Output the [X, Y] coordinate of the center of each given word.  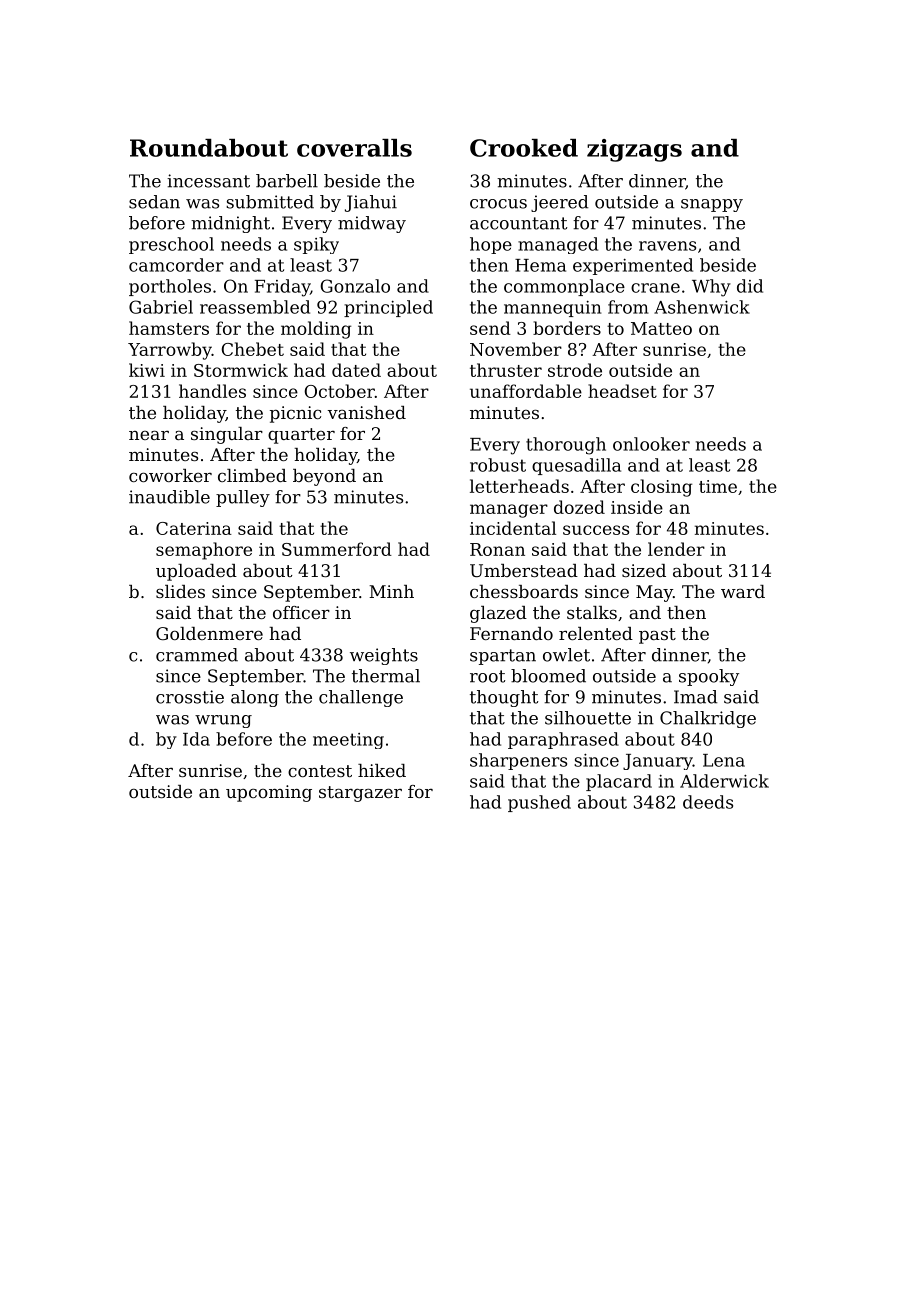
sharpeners [518, 761]
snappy [712, 205]
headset [622, 391]
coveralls [354, 148]
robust [498, 465]
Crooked [524, 148]
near [149, 435]
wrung [223, 721]
